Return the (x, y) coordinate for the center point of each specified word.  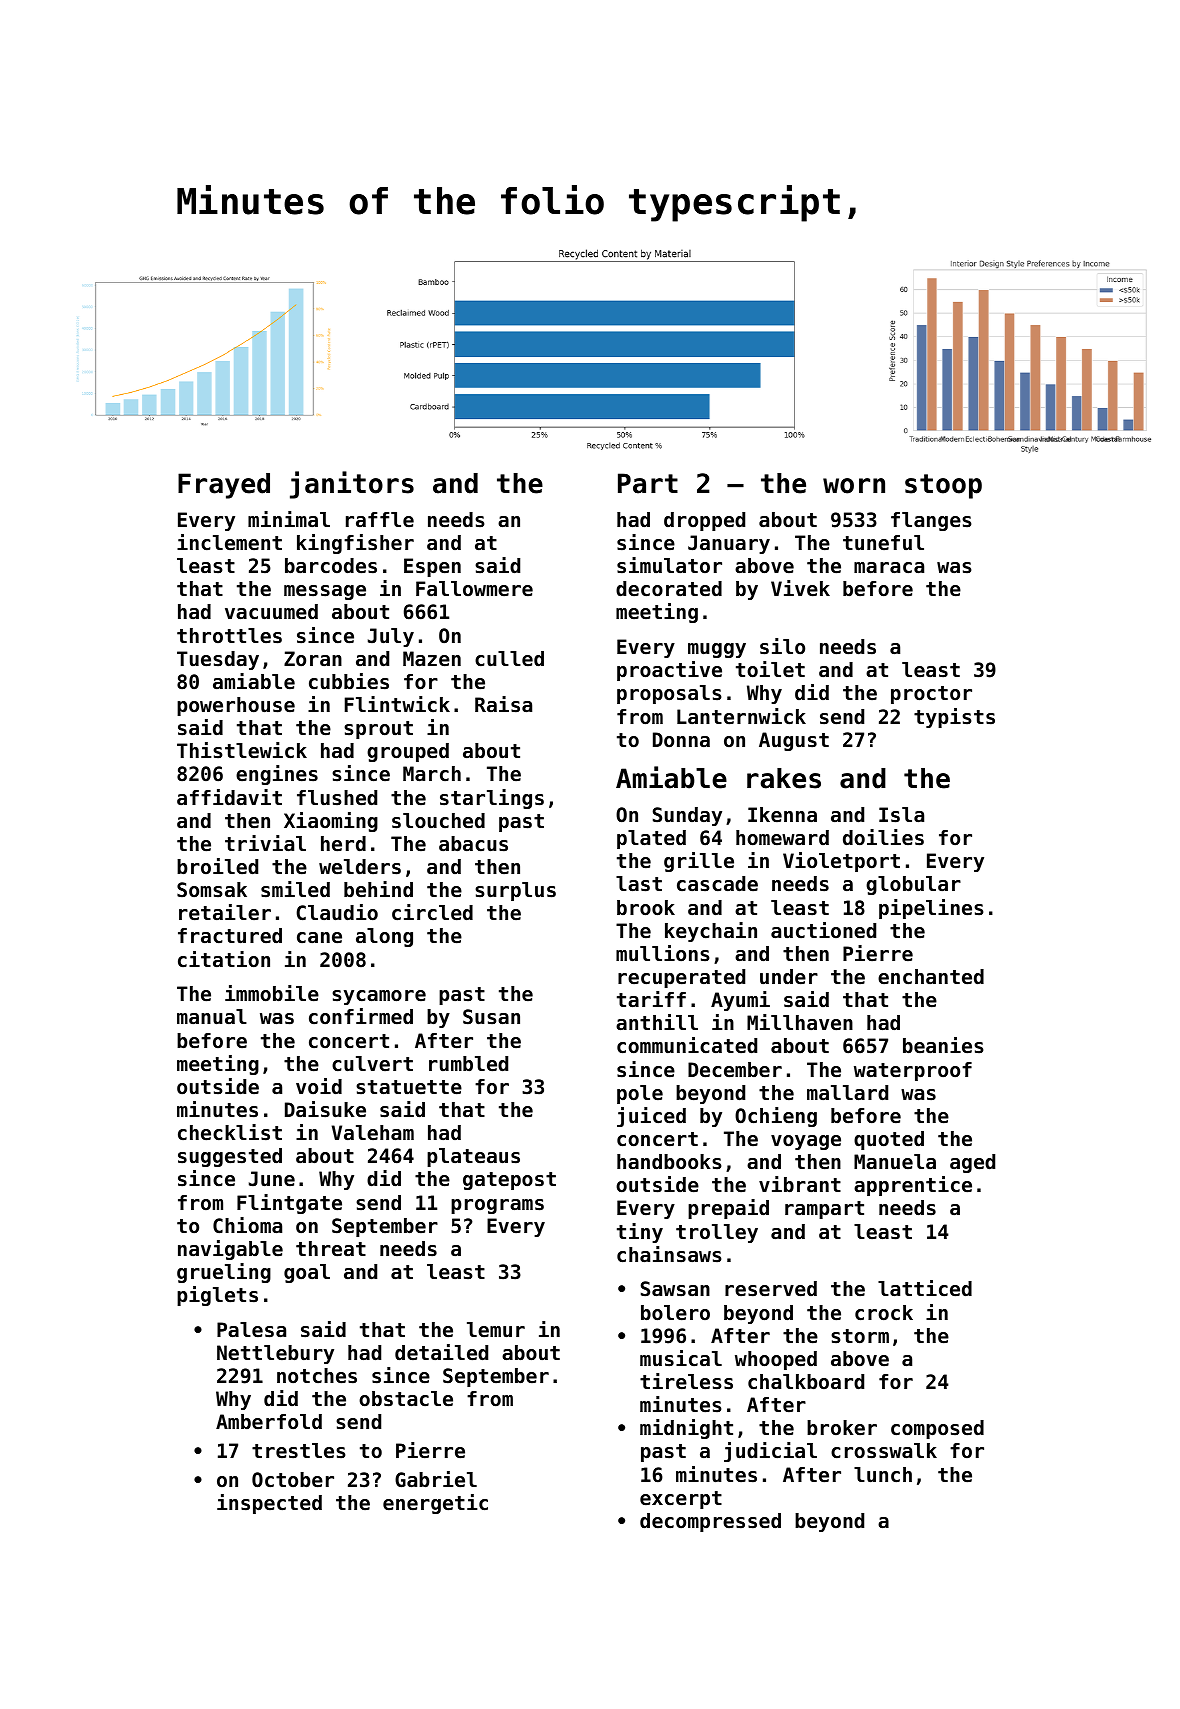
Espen (432, 567)
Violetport (841, 862)
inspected (269, 1504)
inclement (229, 542)
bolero (675, 1313)
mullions (663, 953)
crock (884, 1313)
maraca (889, 568)
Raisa (503, 704)
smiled (295, 889)
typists (954, 718)
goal (307, 1273)
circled (432, 912)
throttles (229, 636)
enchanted (931, 977)
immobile (272, 993)
